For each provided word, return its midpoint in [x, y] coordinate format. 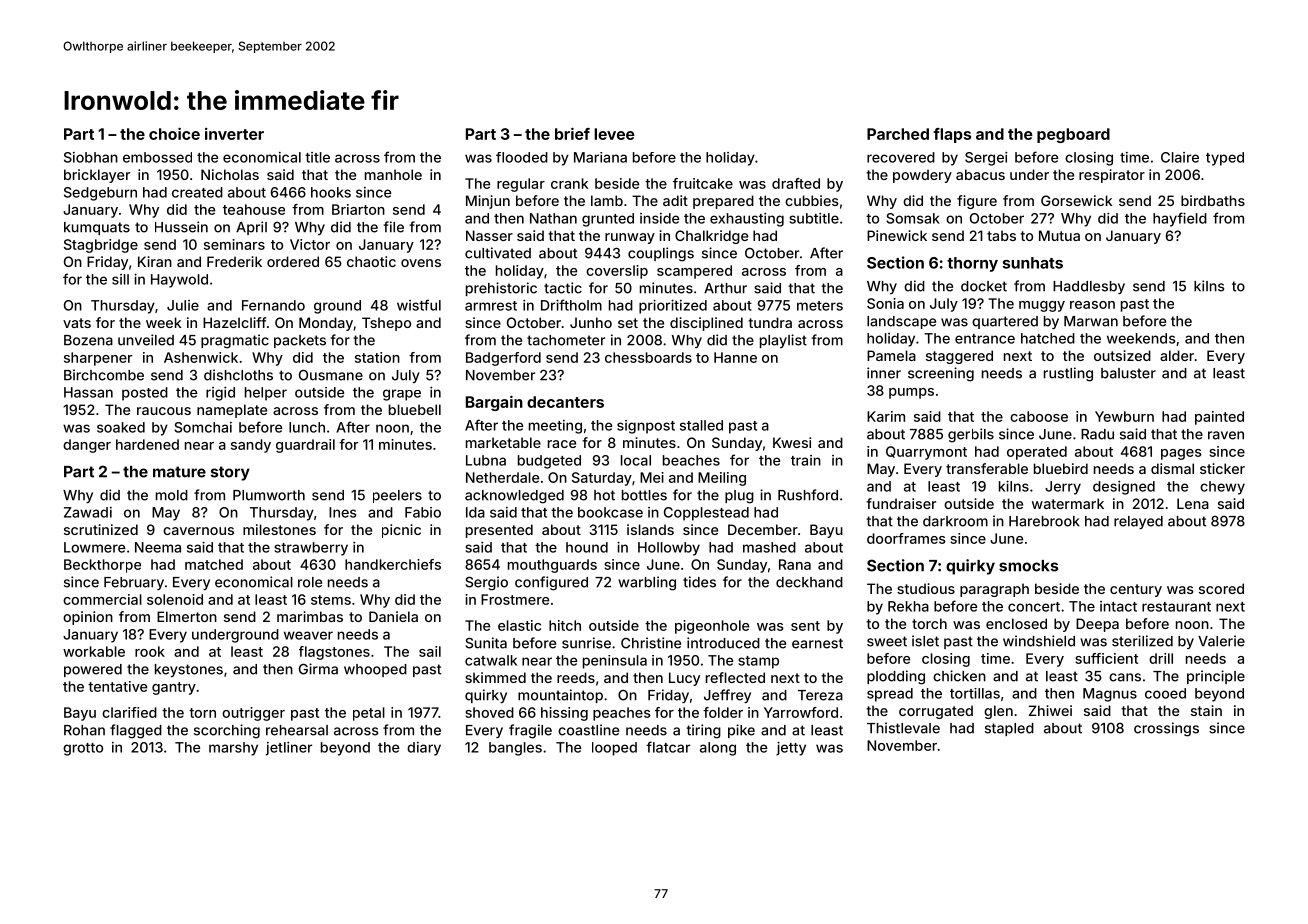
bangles [515, 749]
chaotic [371, 261]
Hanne [735, 357]
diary [424, 749]
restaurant [1176, 607]
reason [1092, 305]
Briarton [358, 209]
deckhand [809, 582]
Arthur [725, 288]
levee [614, 134]
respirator [1112, 176]
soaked [121, 427]
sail [430, 651]
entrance [985, 339]
